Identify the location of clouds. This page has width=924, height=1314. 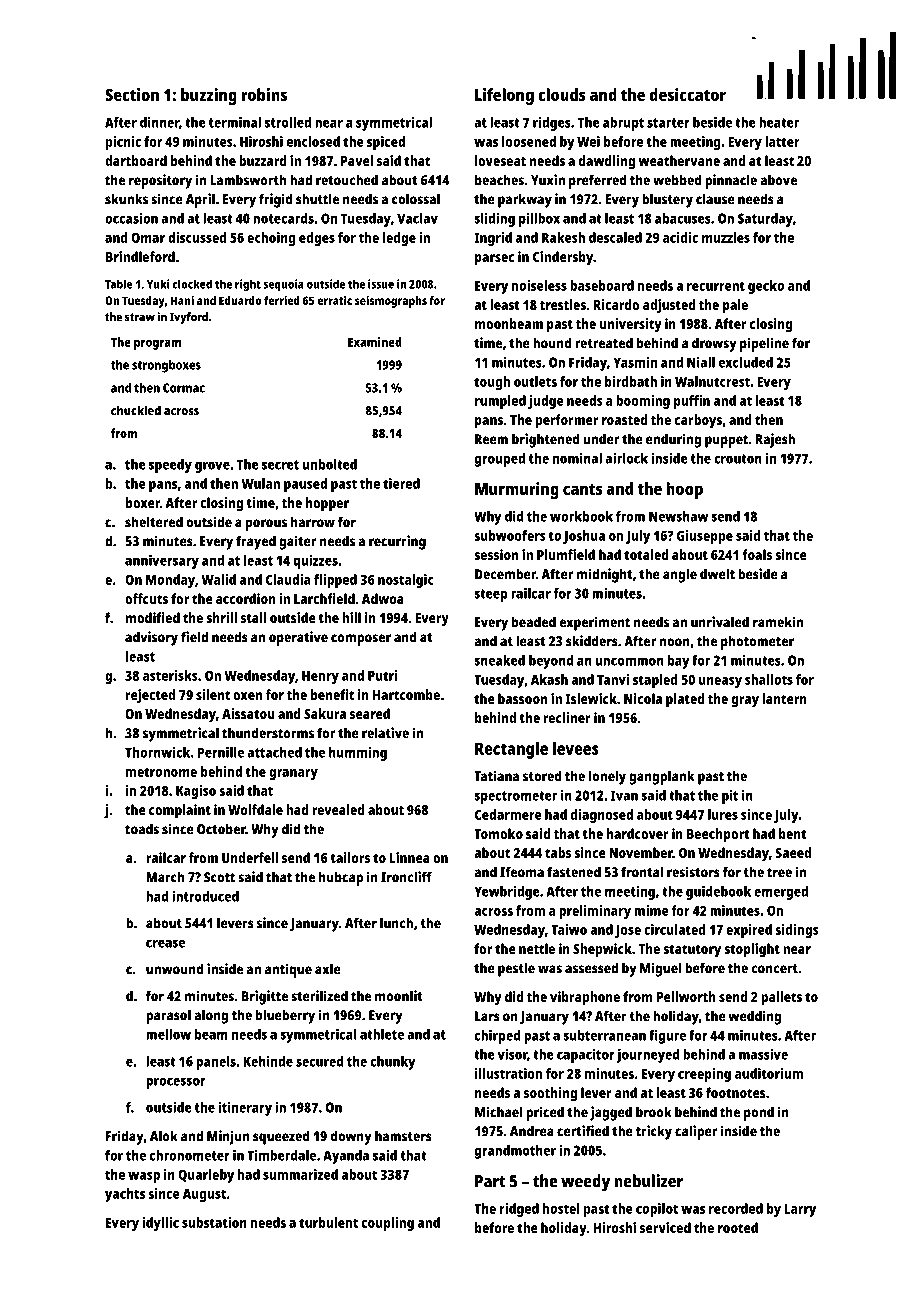
(562, 94).
